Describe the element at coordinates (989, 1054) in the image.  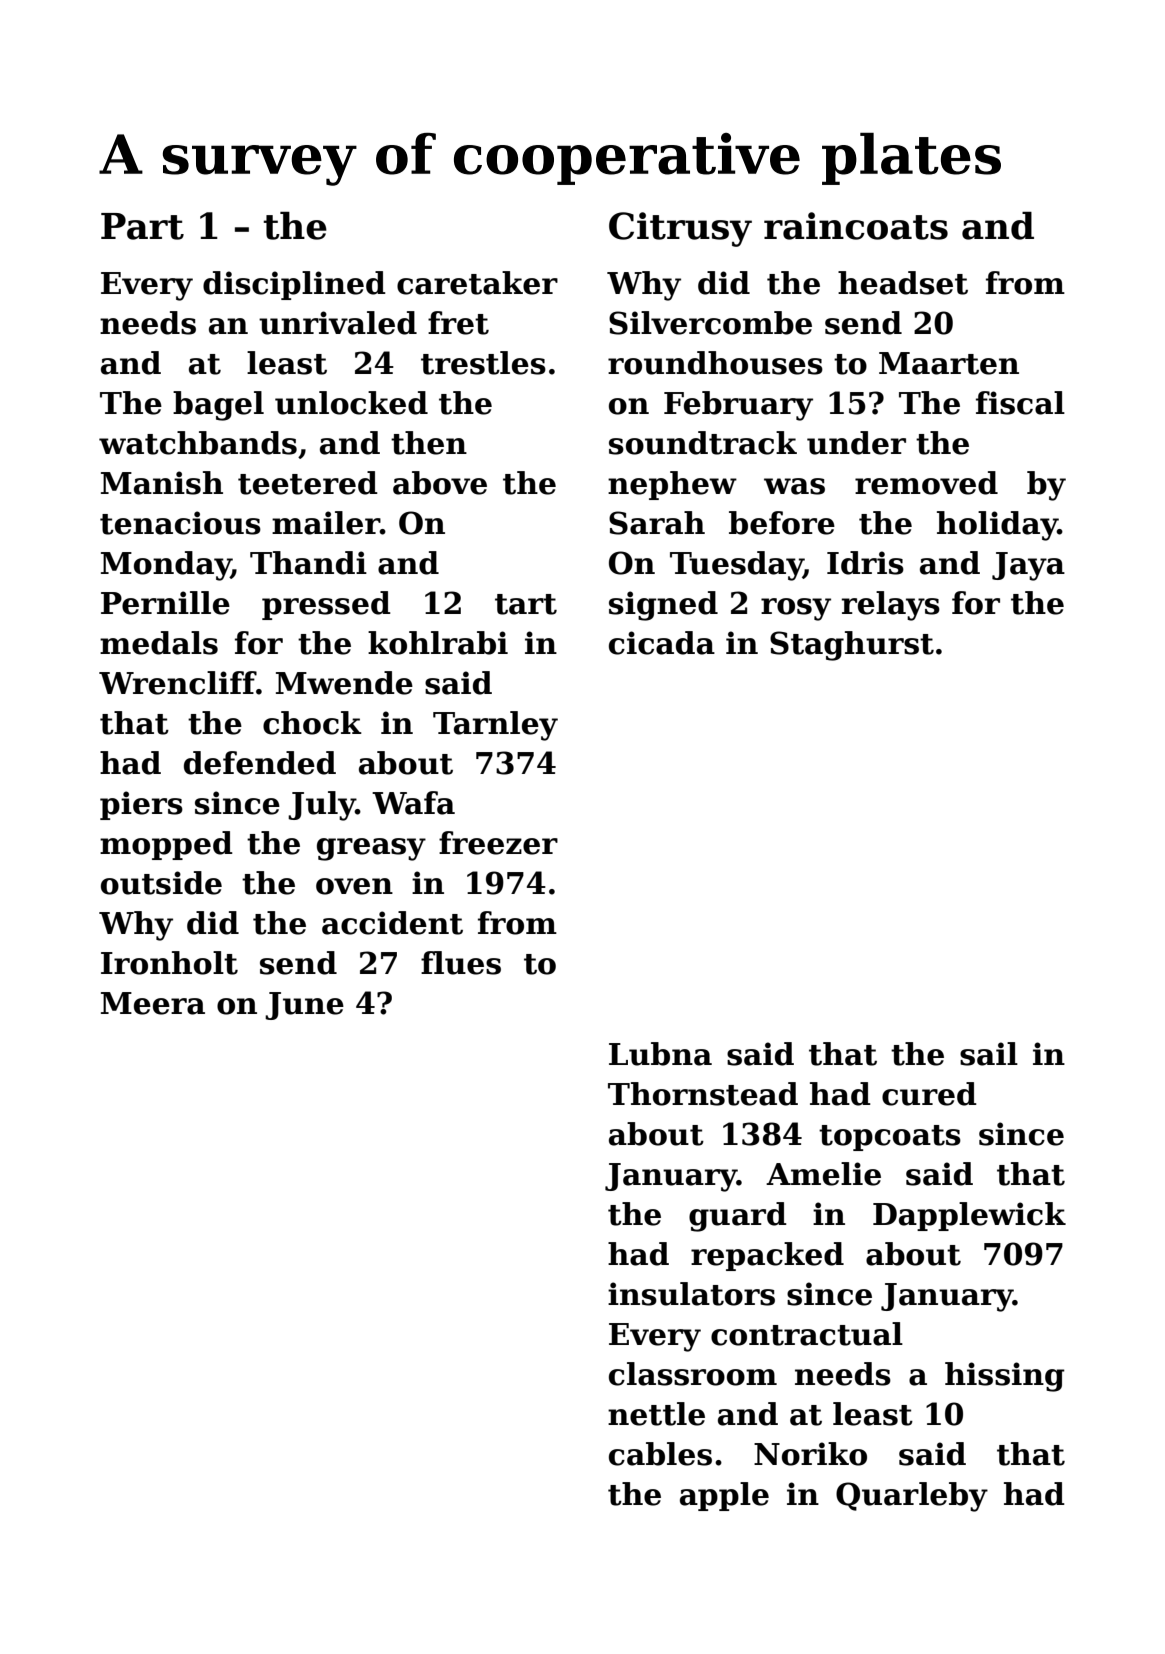
I see `sail` at that location.
